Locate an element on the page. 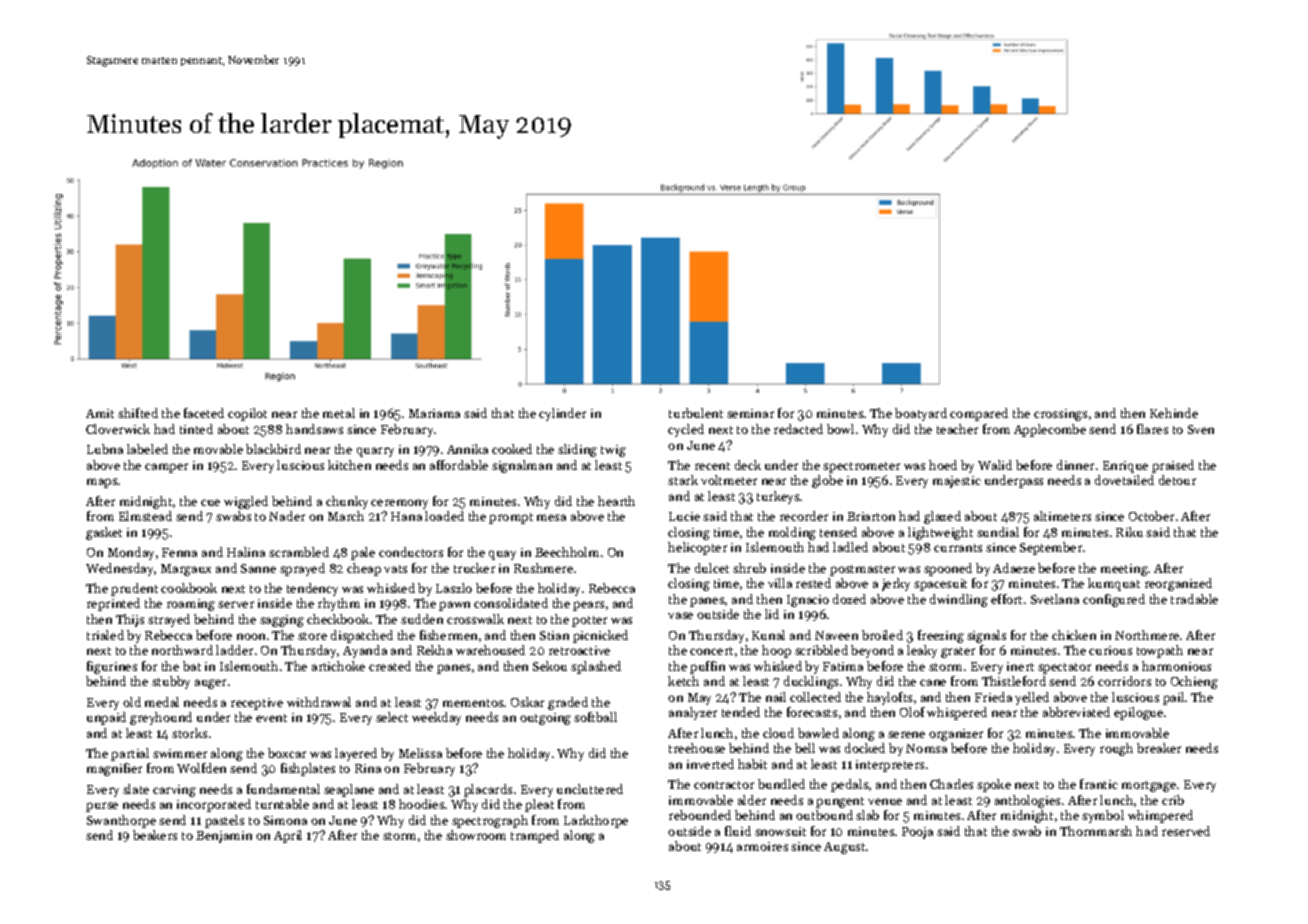 The height and width of the image is (924, 1308). checkbook is located at coordinates (338, 619).
